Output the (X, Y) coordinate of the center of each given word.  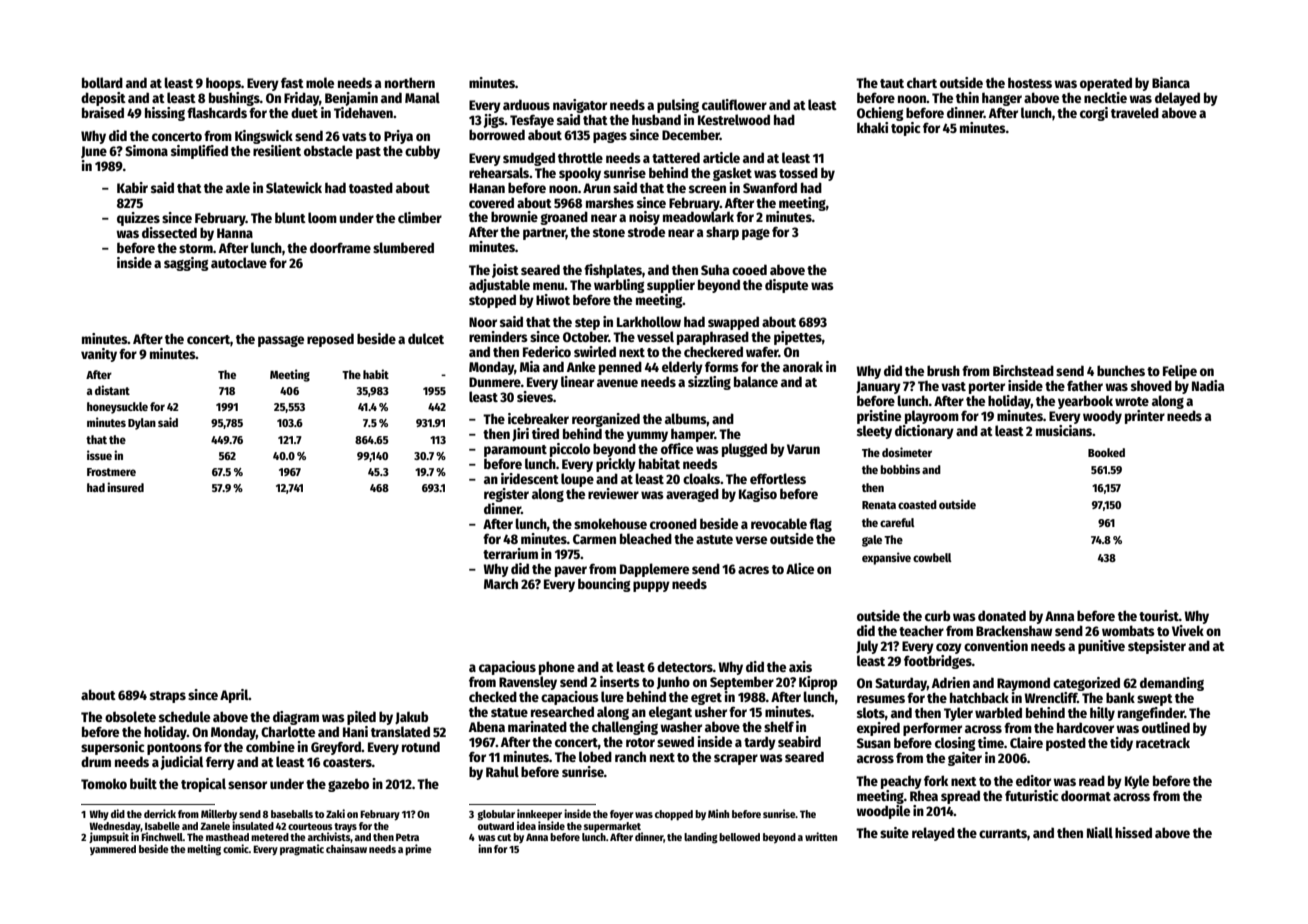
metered (270, 837)
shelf (779, 726)
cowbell (932, 557)
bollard (102, 82)
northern (410, 82)
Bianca (1171, 82)
